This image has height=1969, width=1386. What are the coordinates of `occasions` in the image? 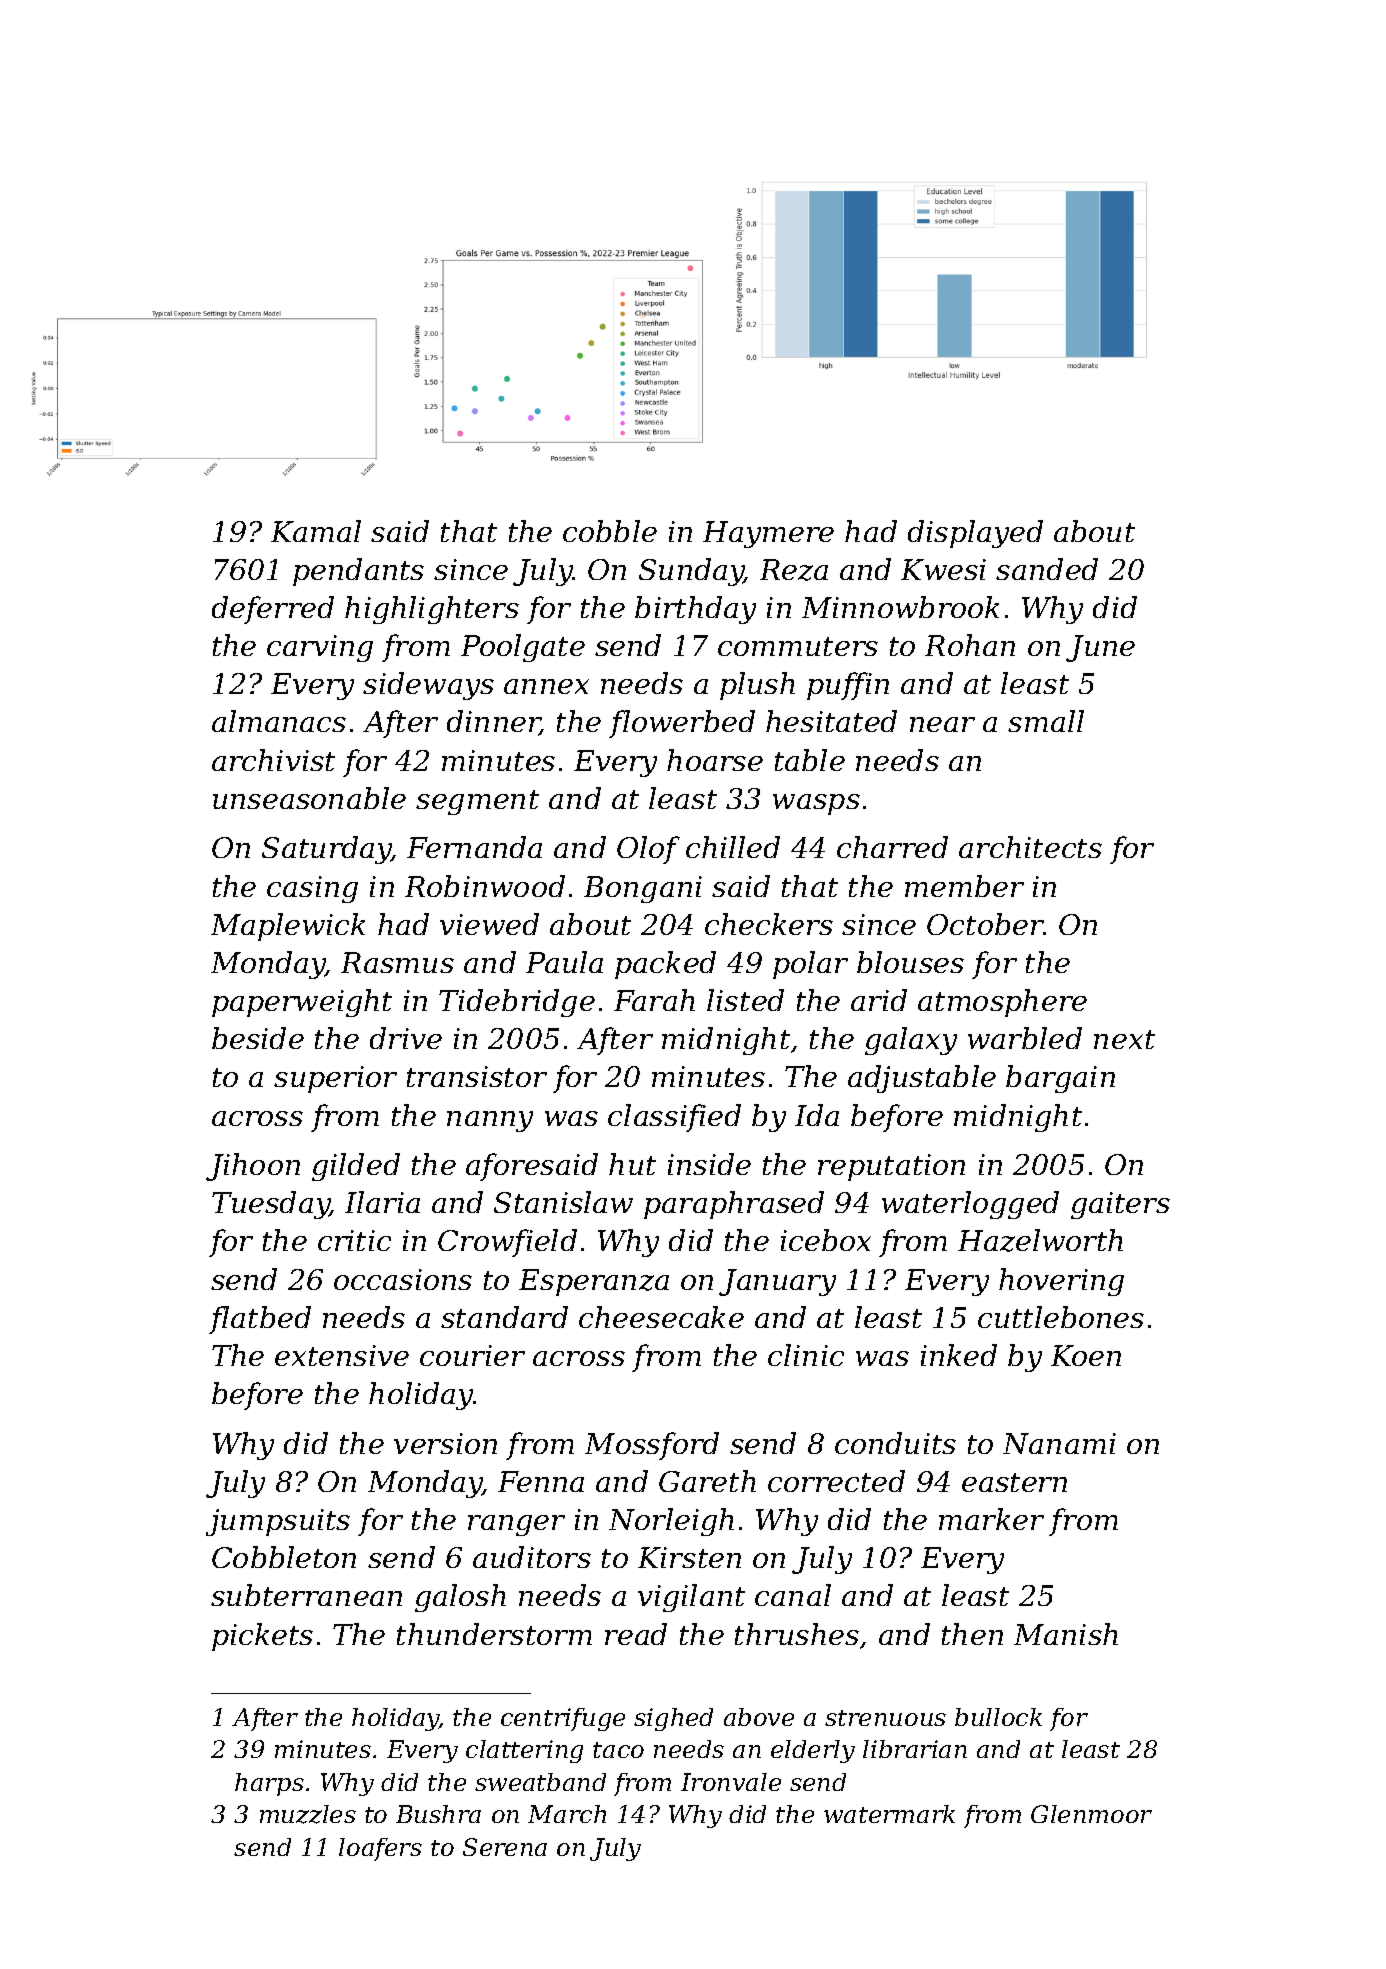 It's located at (403, 1279).
